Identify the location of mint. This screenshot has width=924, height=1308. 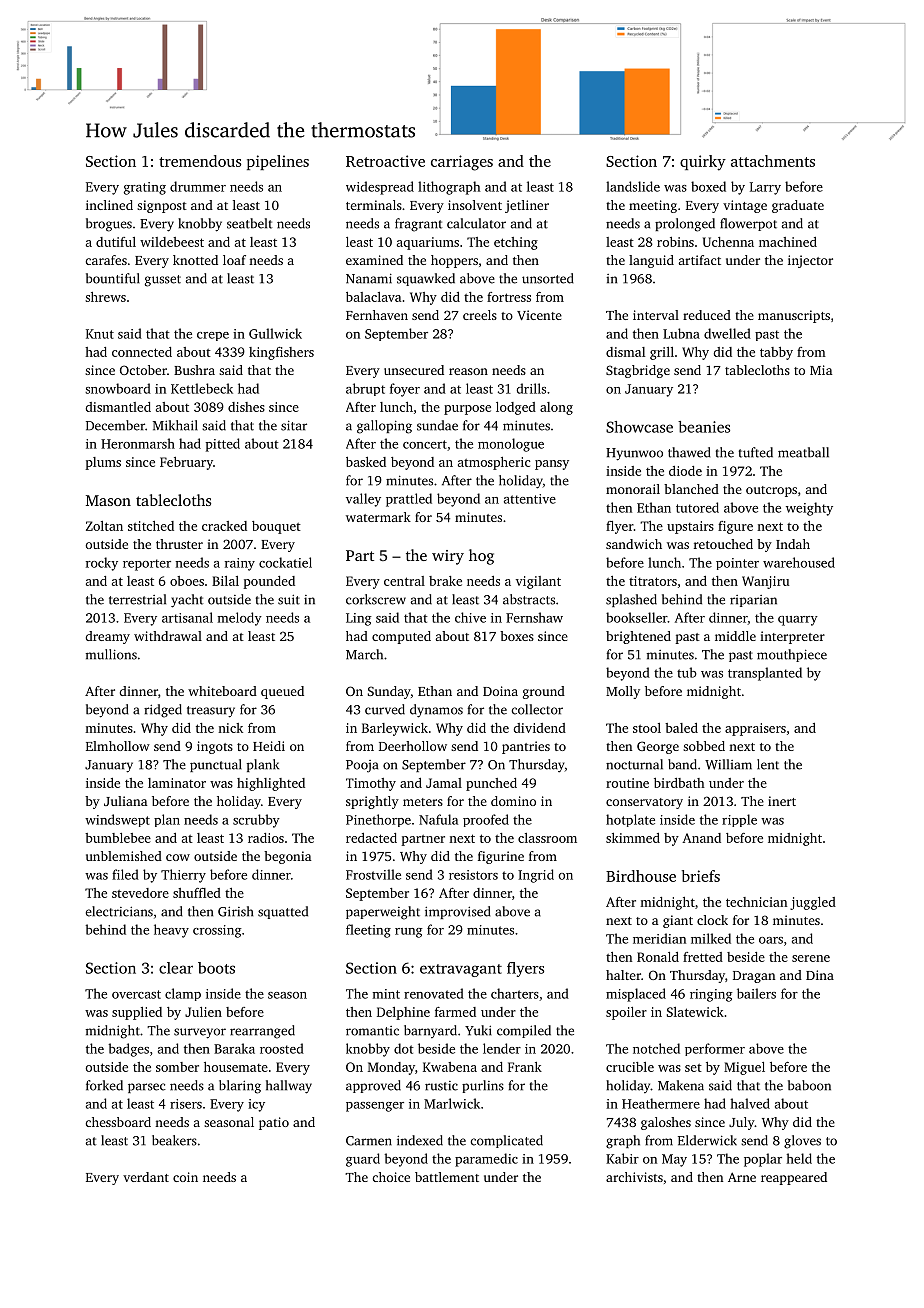
(386, 994).
